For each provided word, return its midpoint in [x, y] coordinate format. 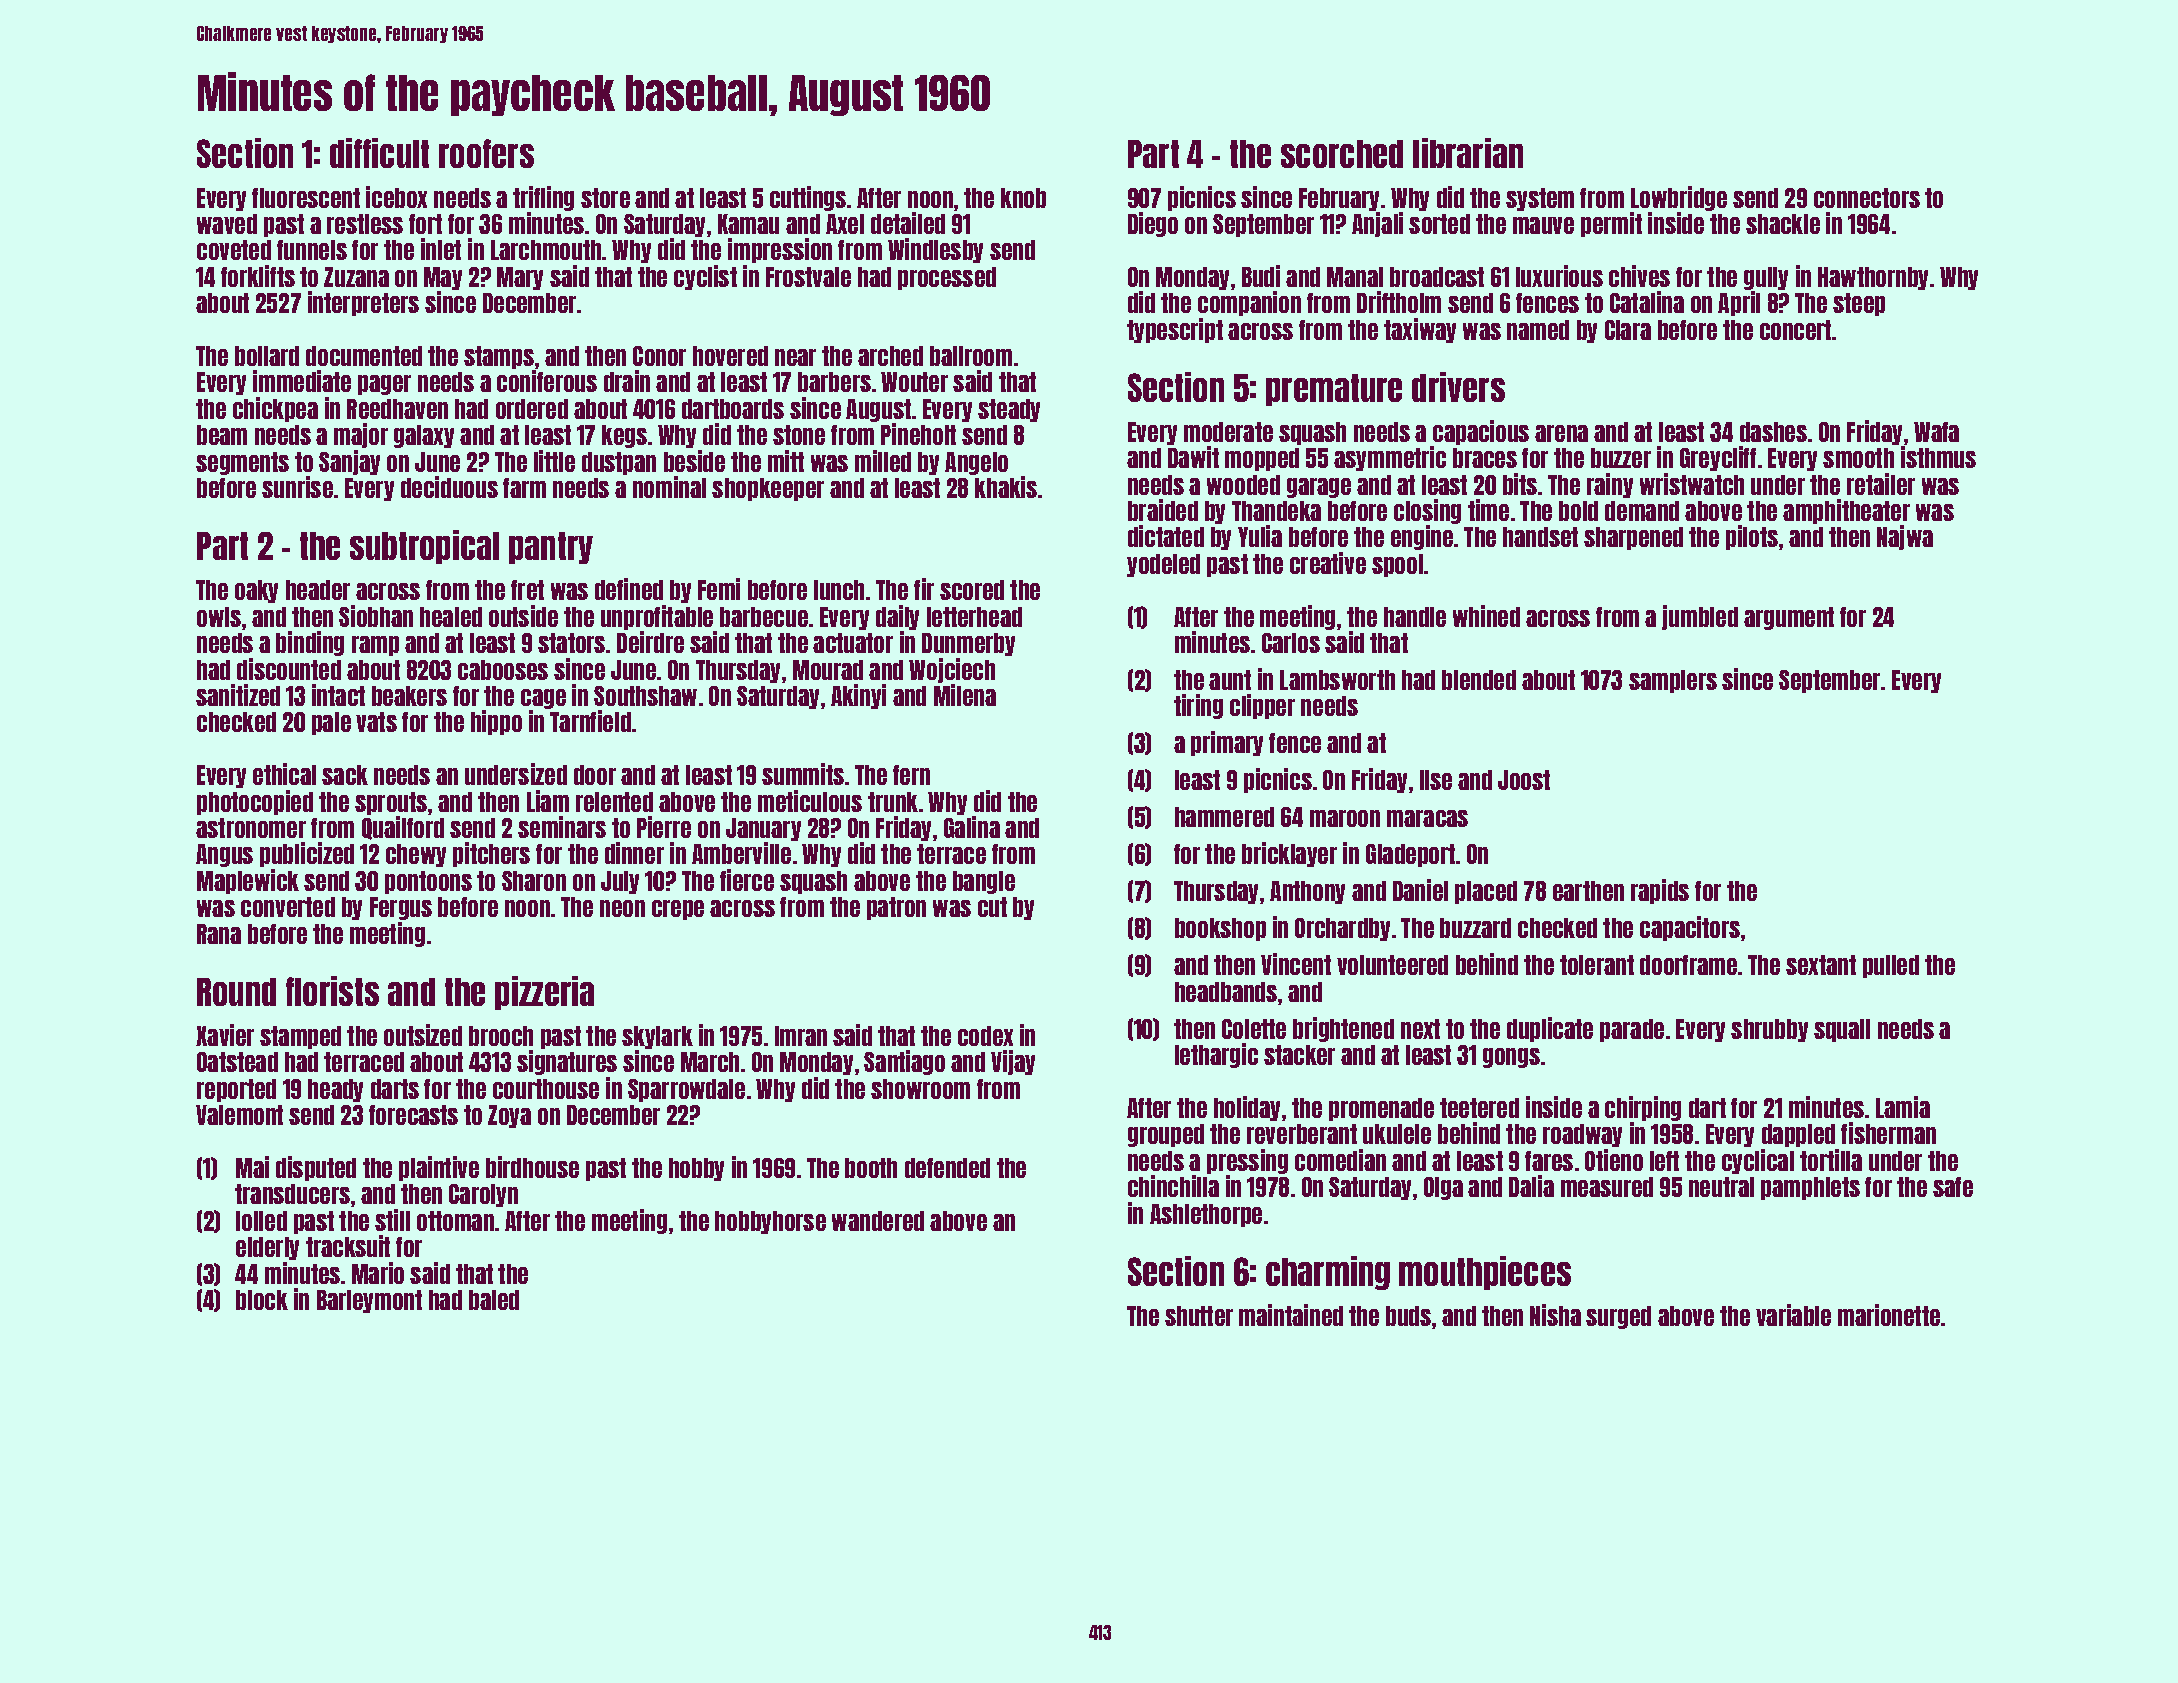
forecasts [413, 1115]
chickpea [275, 409]
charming [1328, 1273]
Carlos [1291, 643]
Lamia [1903, 1107]
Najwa [1905, 537]
